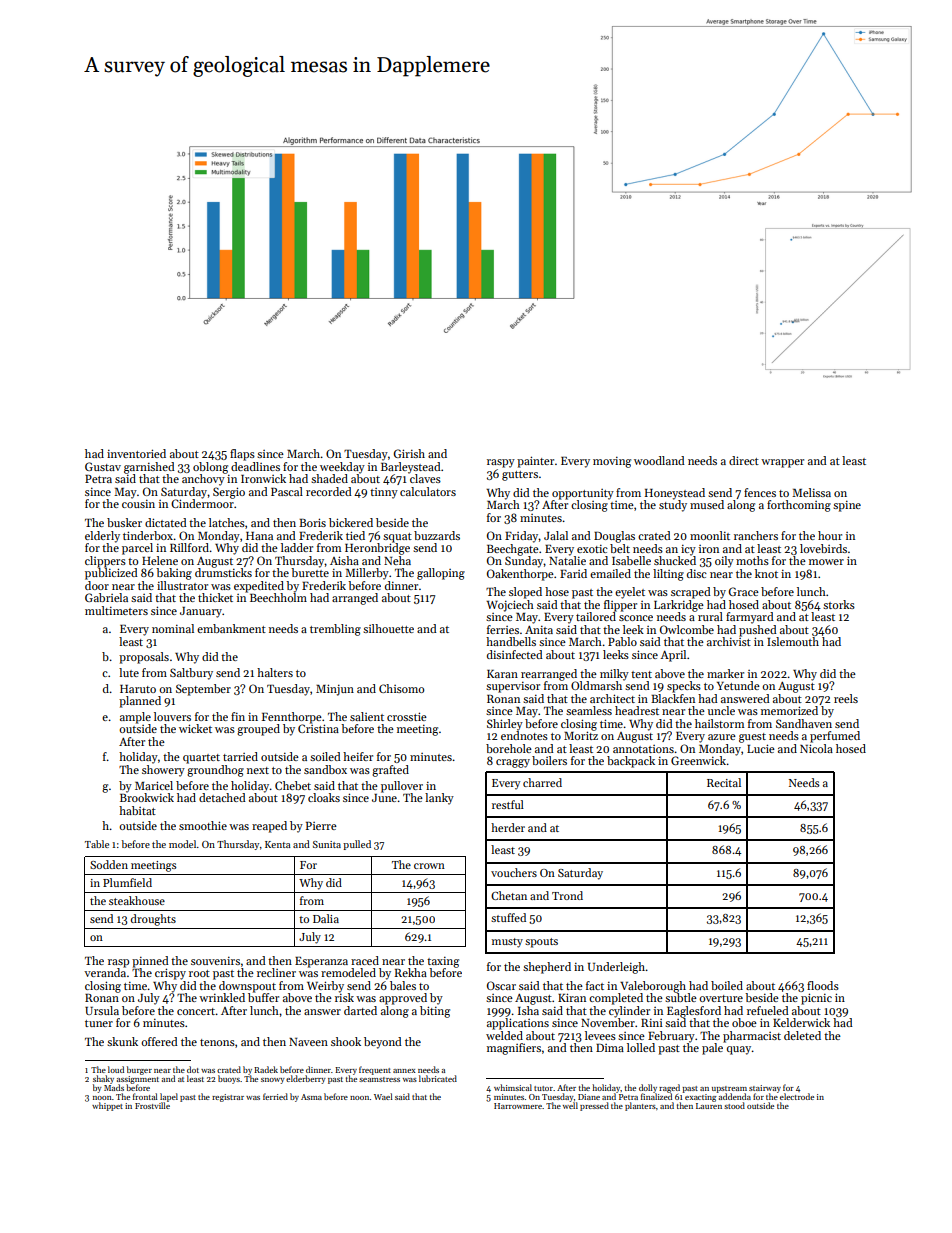 This screenshot has width=952, height=1233. Describe the element at coordinates (816, 748) in the screenshot. I see `Nicola` at that location.
